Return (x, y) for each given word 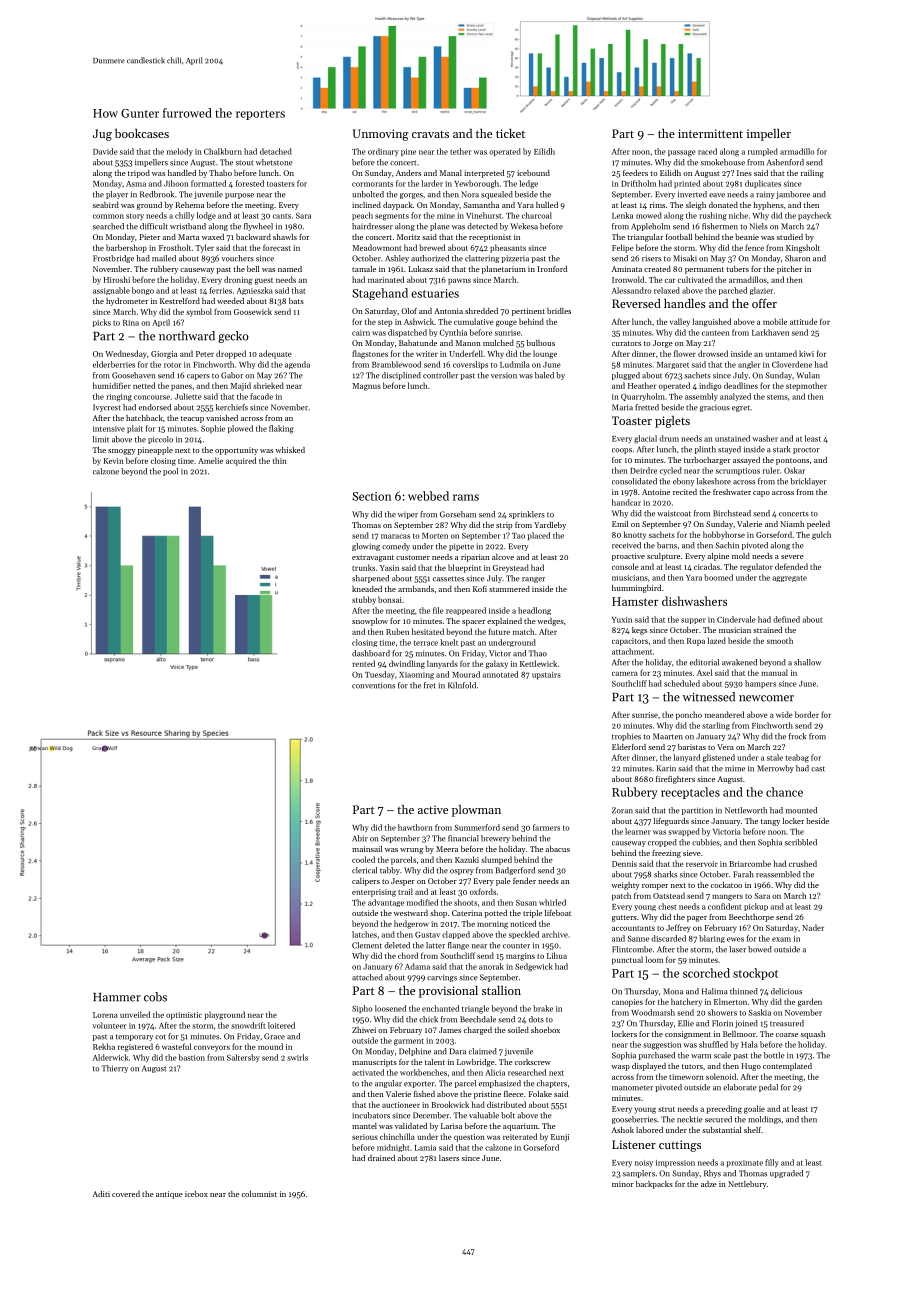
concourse (152, 397)
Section (371, 496)
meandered (724, 714)
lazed (716, 640)
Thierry (114, 1069)
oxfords (483, 891)
